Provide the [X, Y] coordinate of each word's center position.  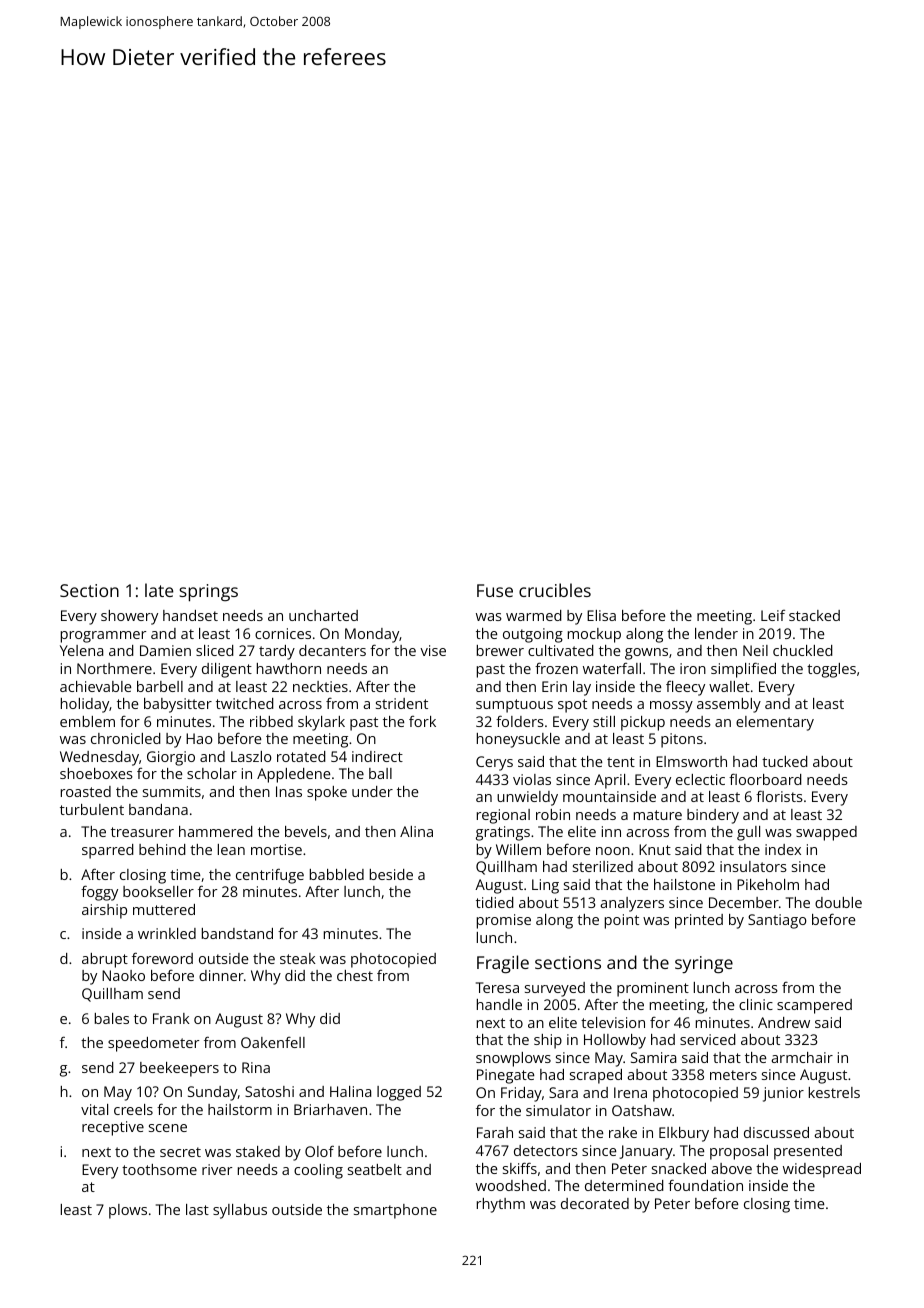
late [159, 590]
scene [168, 1128]
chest [355, 975]
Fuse [495, 590]
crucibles [555, 590]
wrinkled [167, 933]
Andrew [784, 1022]
